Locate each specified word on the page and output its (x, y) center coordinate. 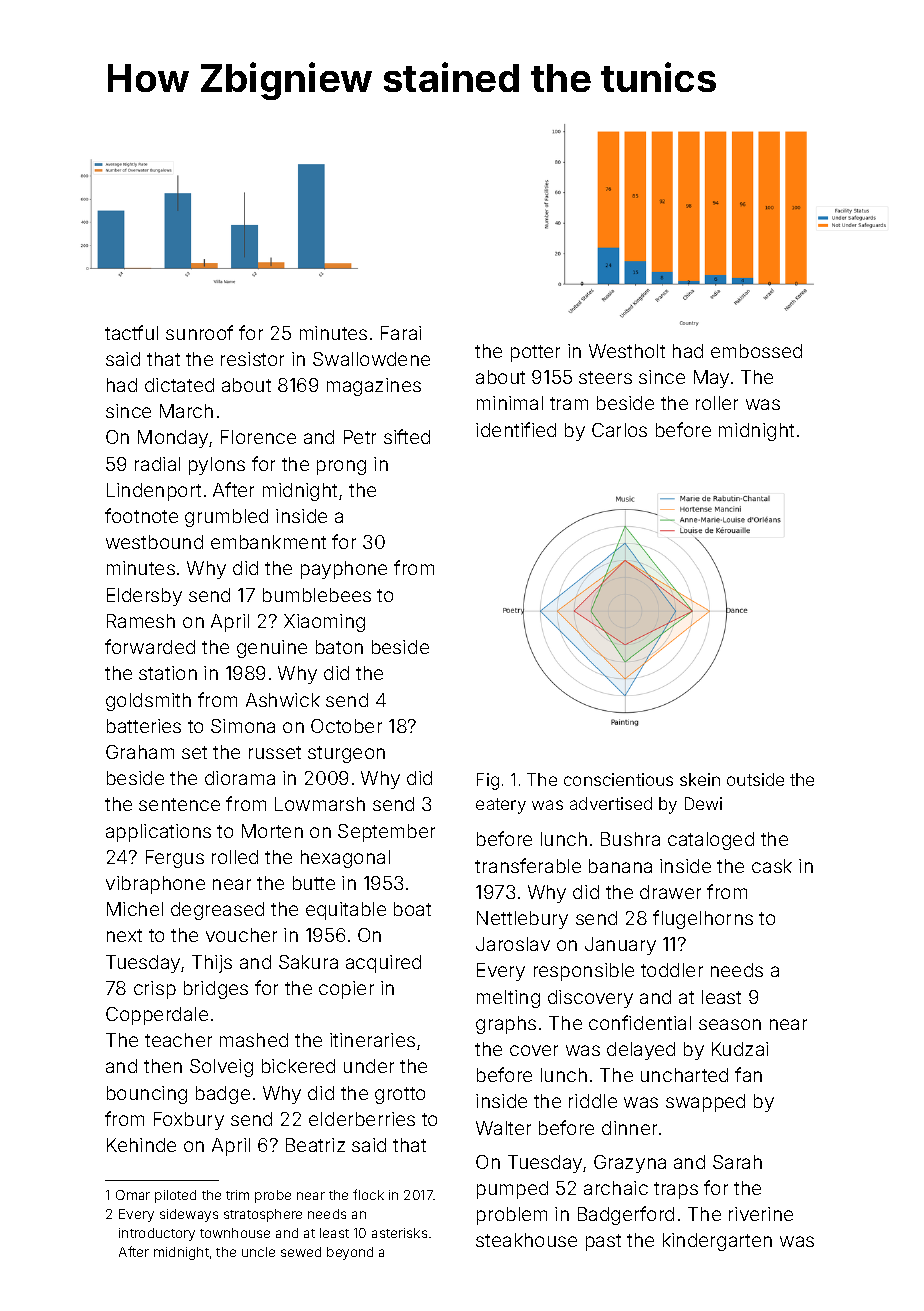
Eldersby (144, 597)
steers (605, 377)
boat (412, 909)
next (124, 935)
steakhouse (526, 1240)
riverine (761, 1214)
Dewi (703, 803)
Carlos (619, 430)
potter (535, 353)
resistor (252, 359)
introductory (157, 1234)
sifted (407, 436)
